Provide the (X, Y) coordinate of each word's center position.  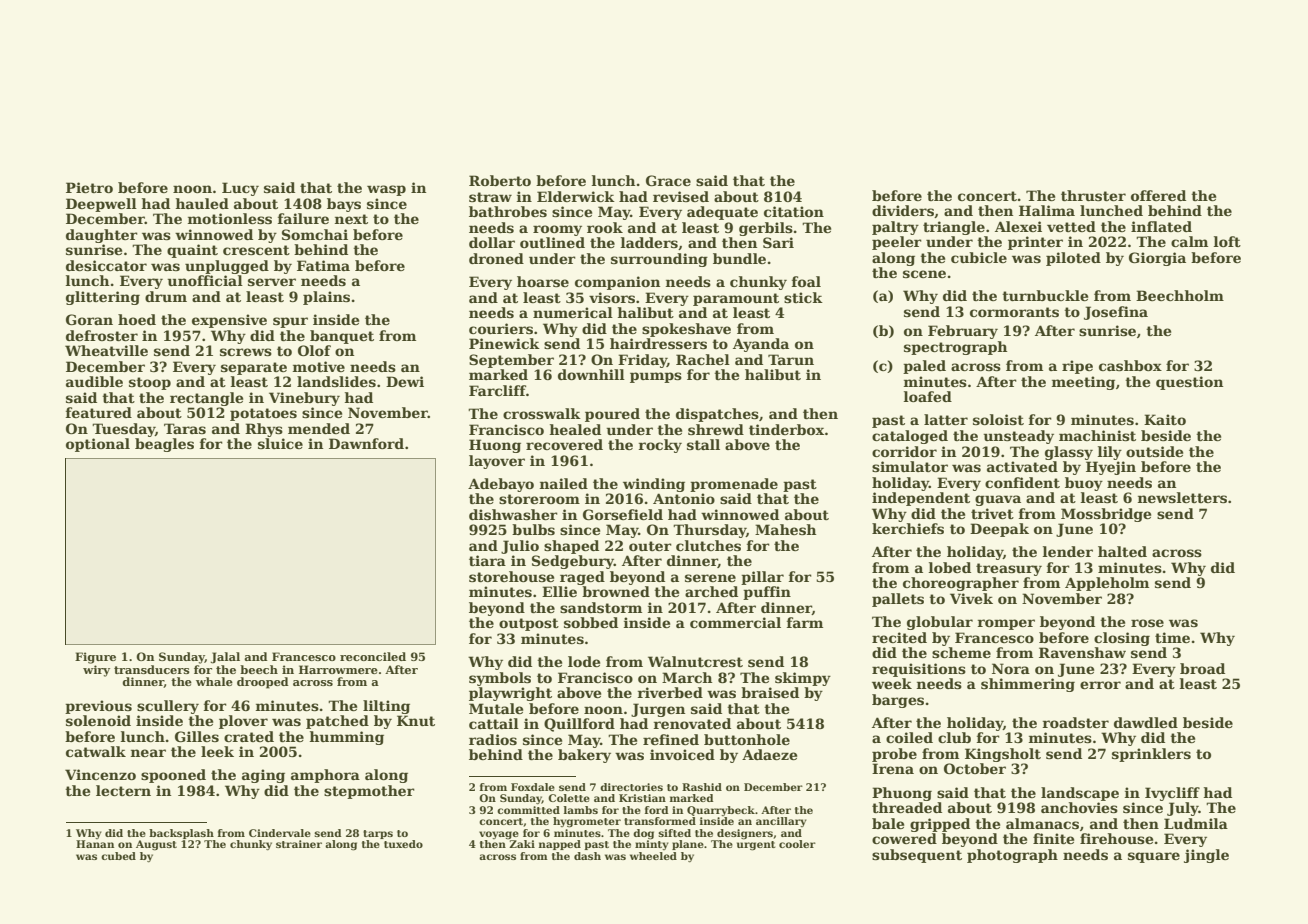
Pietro (89, 187)
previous (98, 707)
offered (1158, 195)
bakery (584, 756)
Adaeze (769, 754)
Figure (95, 658)
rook (605, 227)
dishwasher (513, 514)
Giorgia (1157, 259)
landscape (1080, 794)
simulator (910, 466)
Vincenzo (100, 774)
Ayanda (761, 345)
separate (254, 368)
